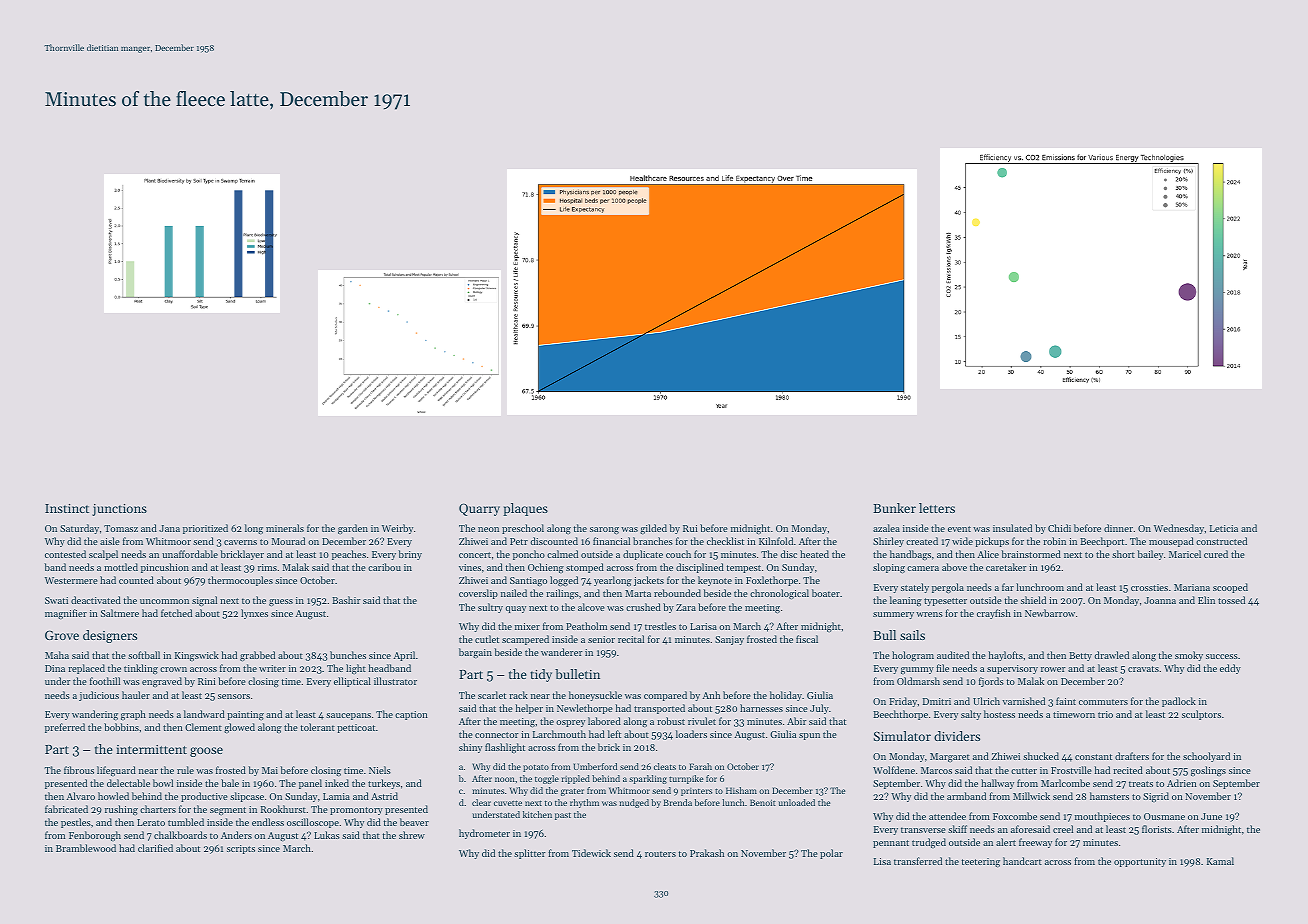 Image resolution: width=1308 pixels, height=924 pixels. What do you see at coordinates (763, 802) in the page?
I see `Benoit` at bounding box center [763, 802].
